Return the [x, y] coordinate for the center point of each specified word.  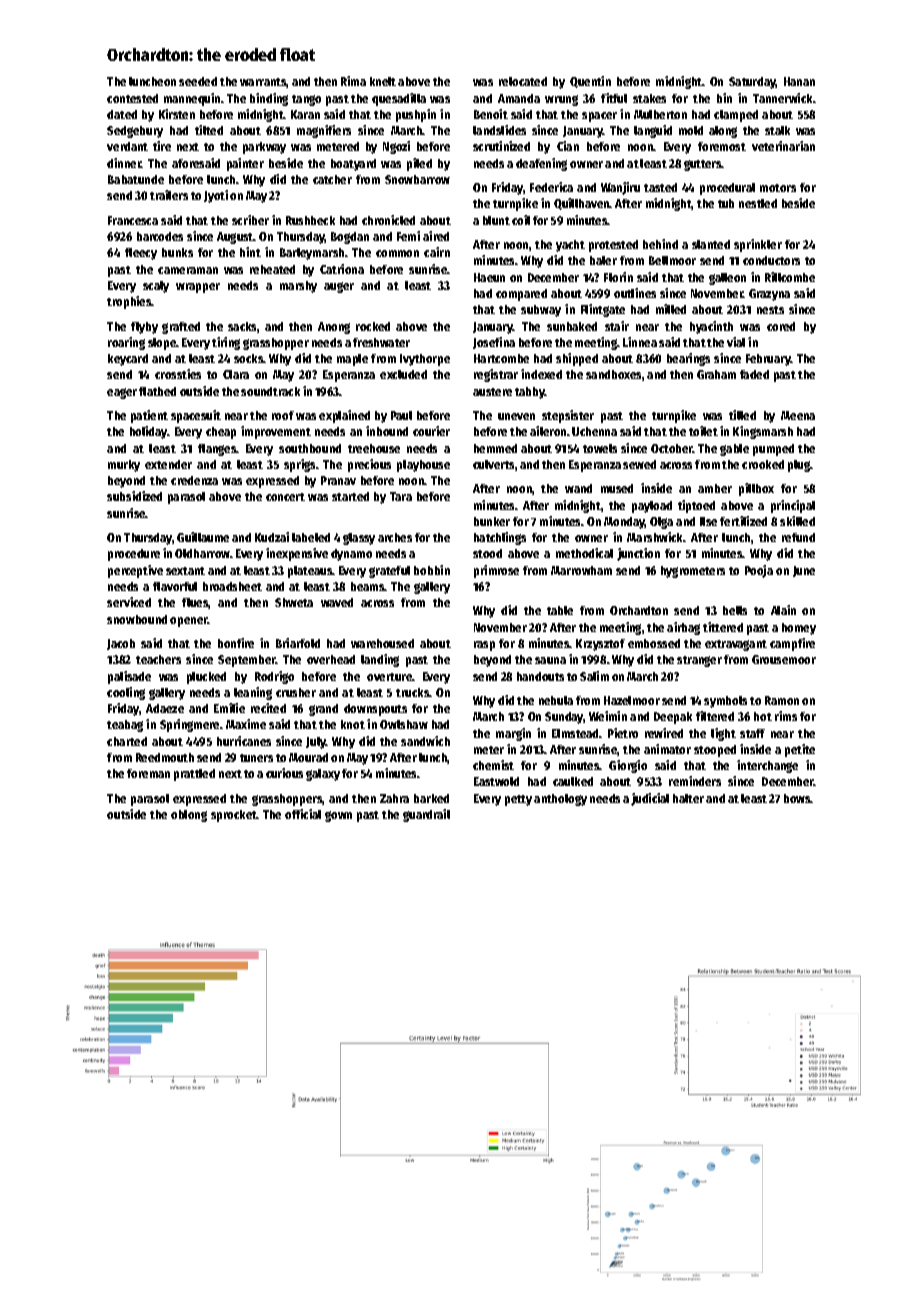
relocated [523, 81]
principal [793, 506]
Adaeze [165, 708]
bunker [492, 521]
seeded [198, 81]
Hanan [799, 81]
